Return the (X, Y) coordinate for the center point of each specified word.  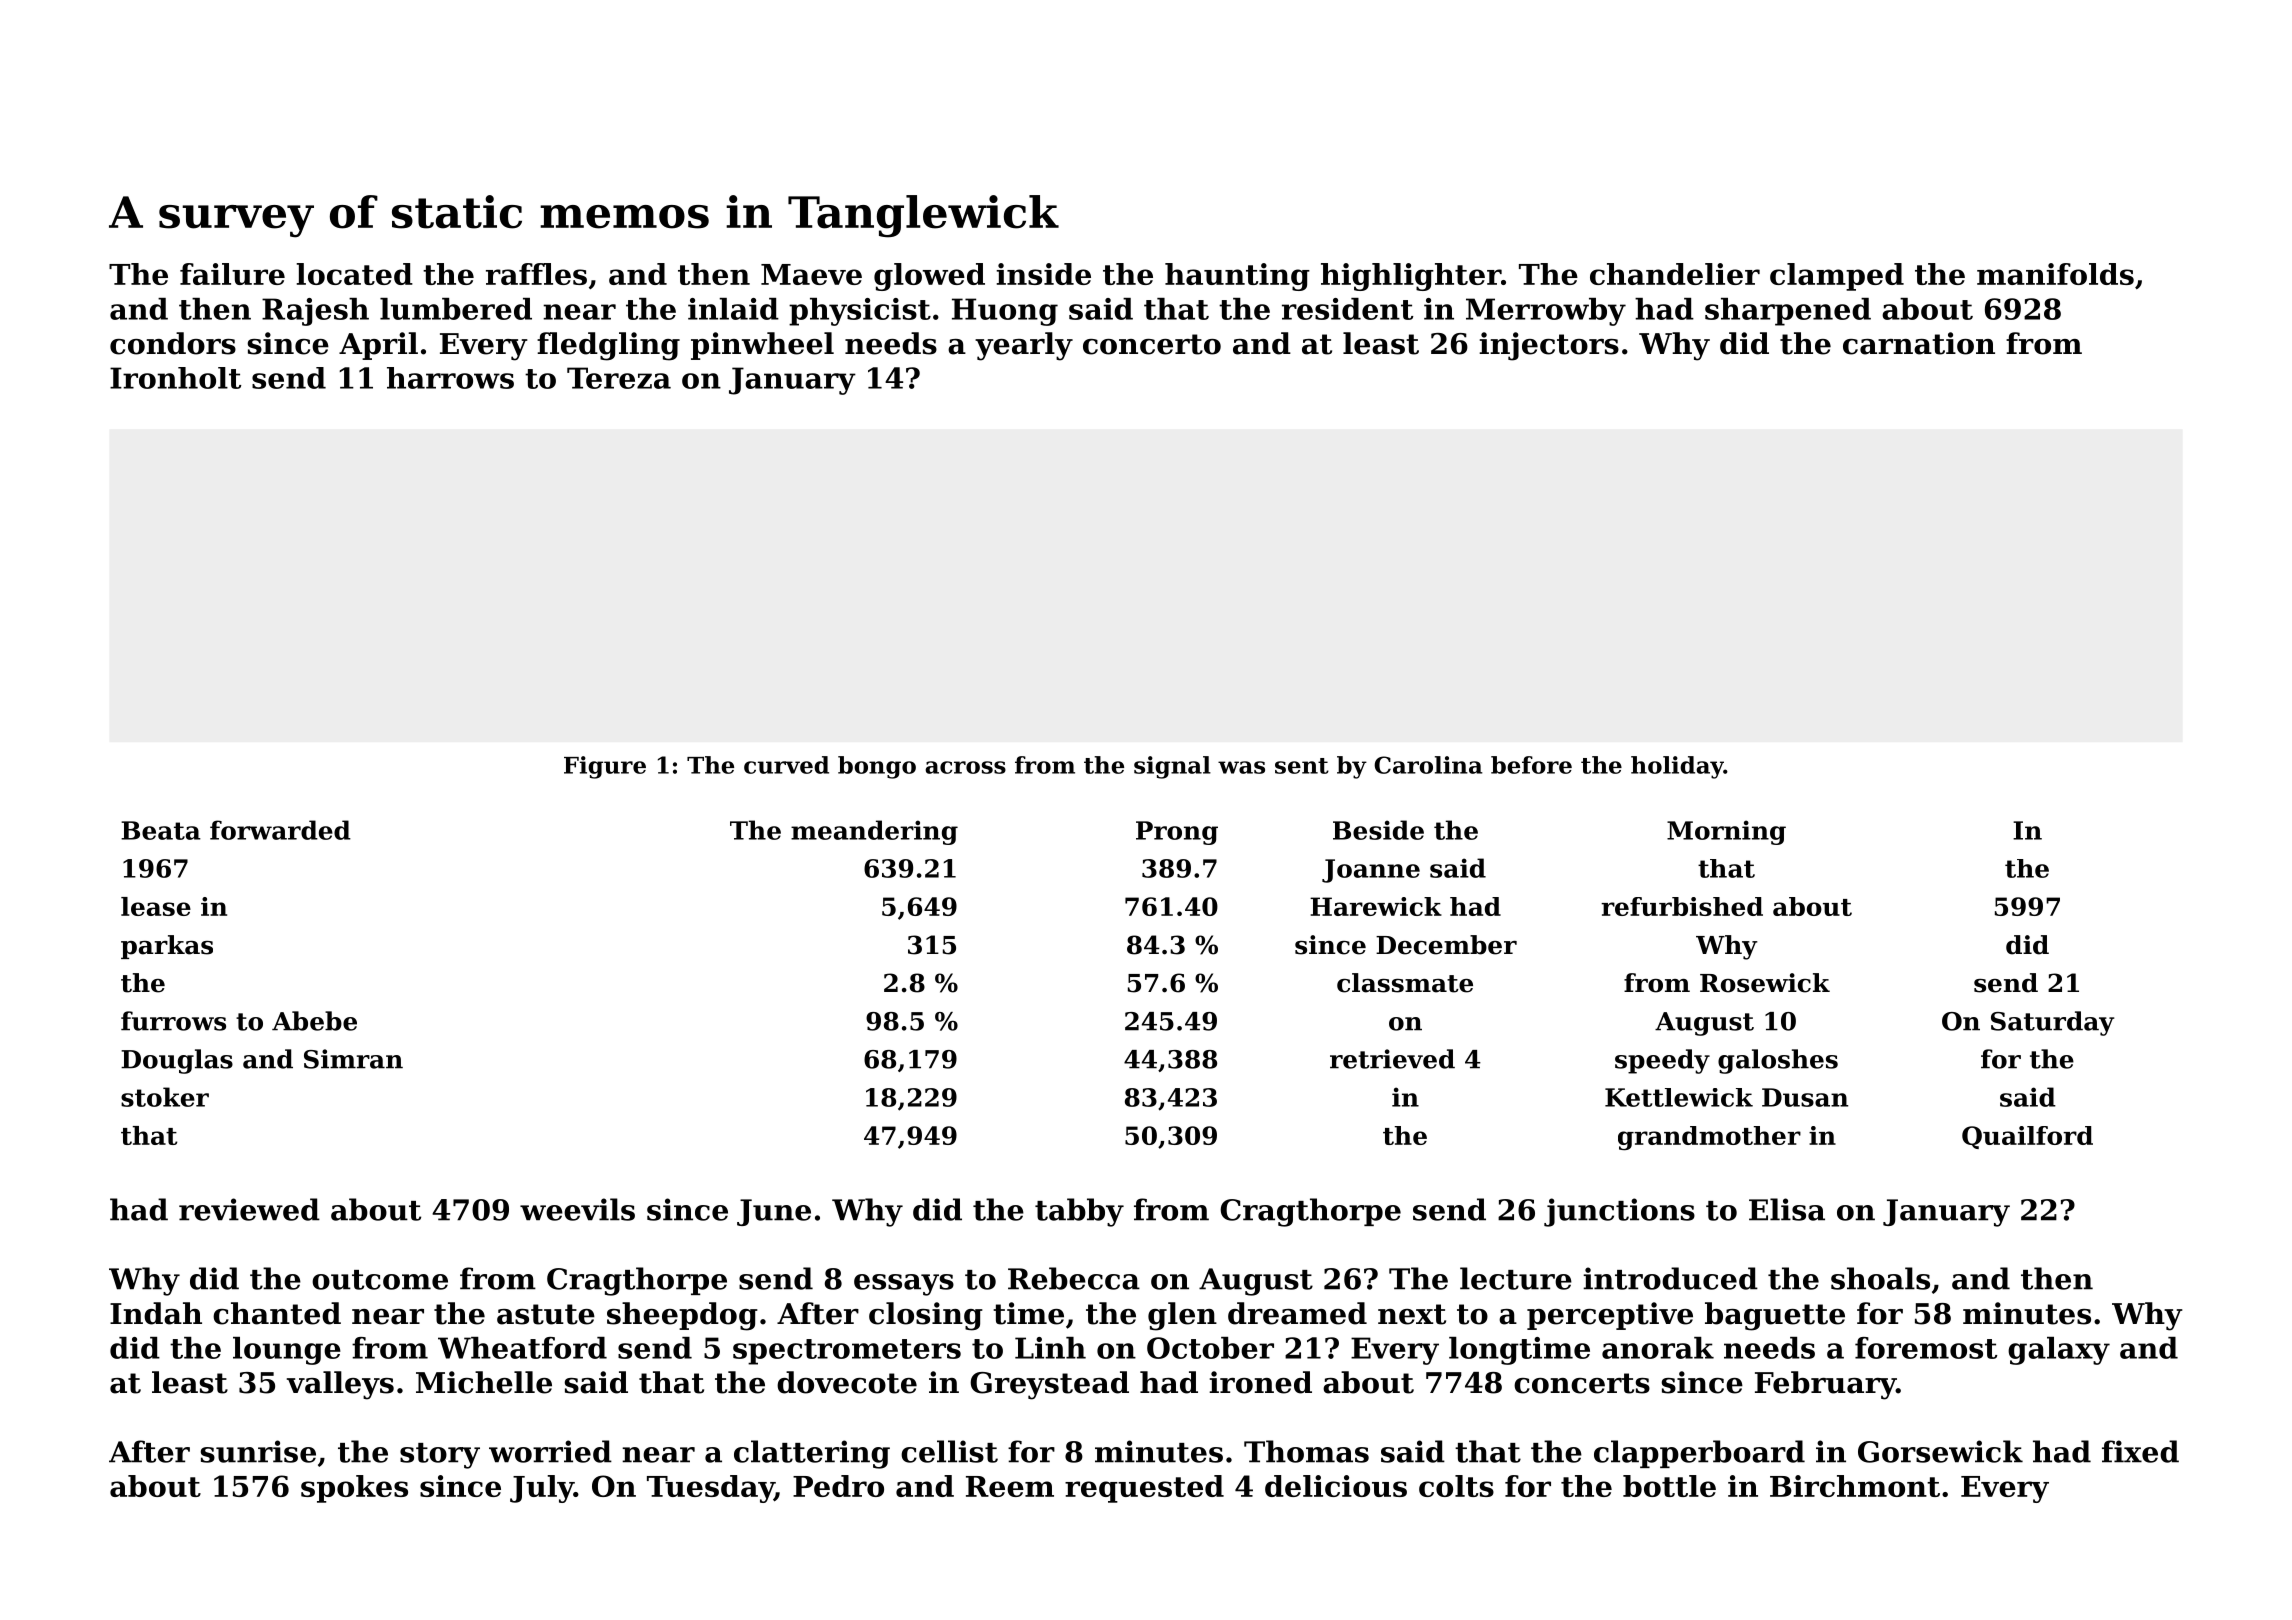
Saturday (2052, 1023)
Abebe (314, 1021)
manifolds (2055, 274)
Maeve (811, 274)
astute (546, 1314)
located (354, 274)
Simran (353, 1059)
